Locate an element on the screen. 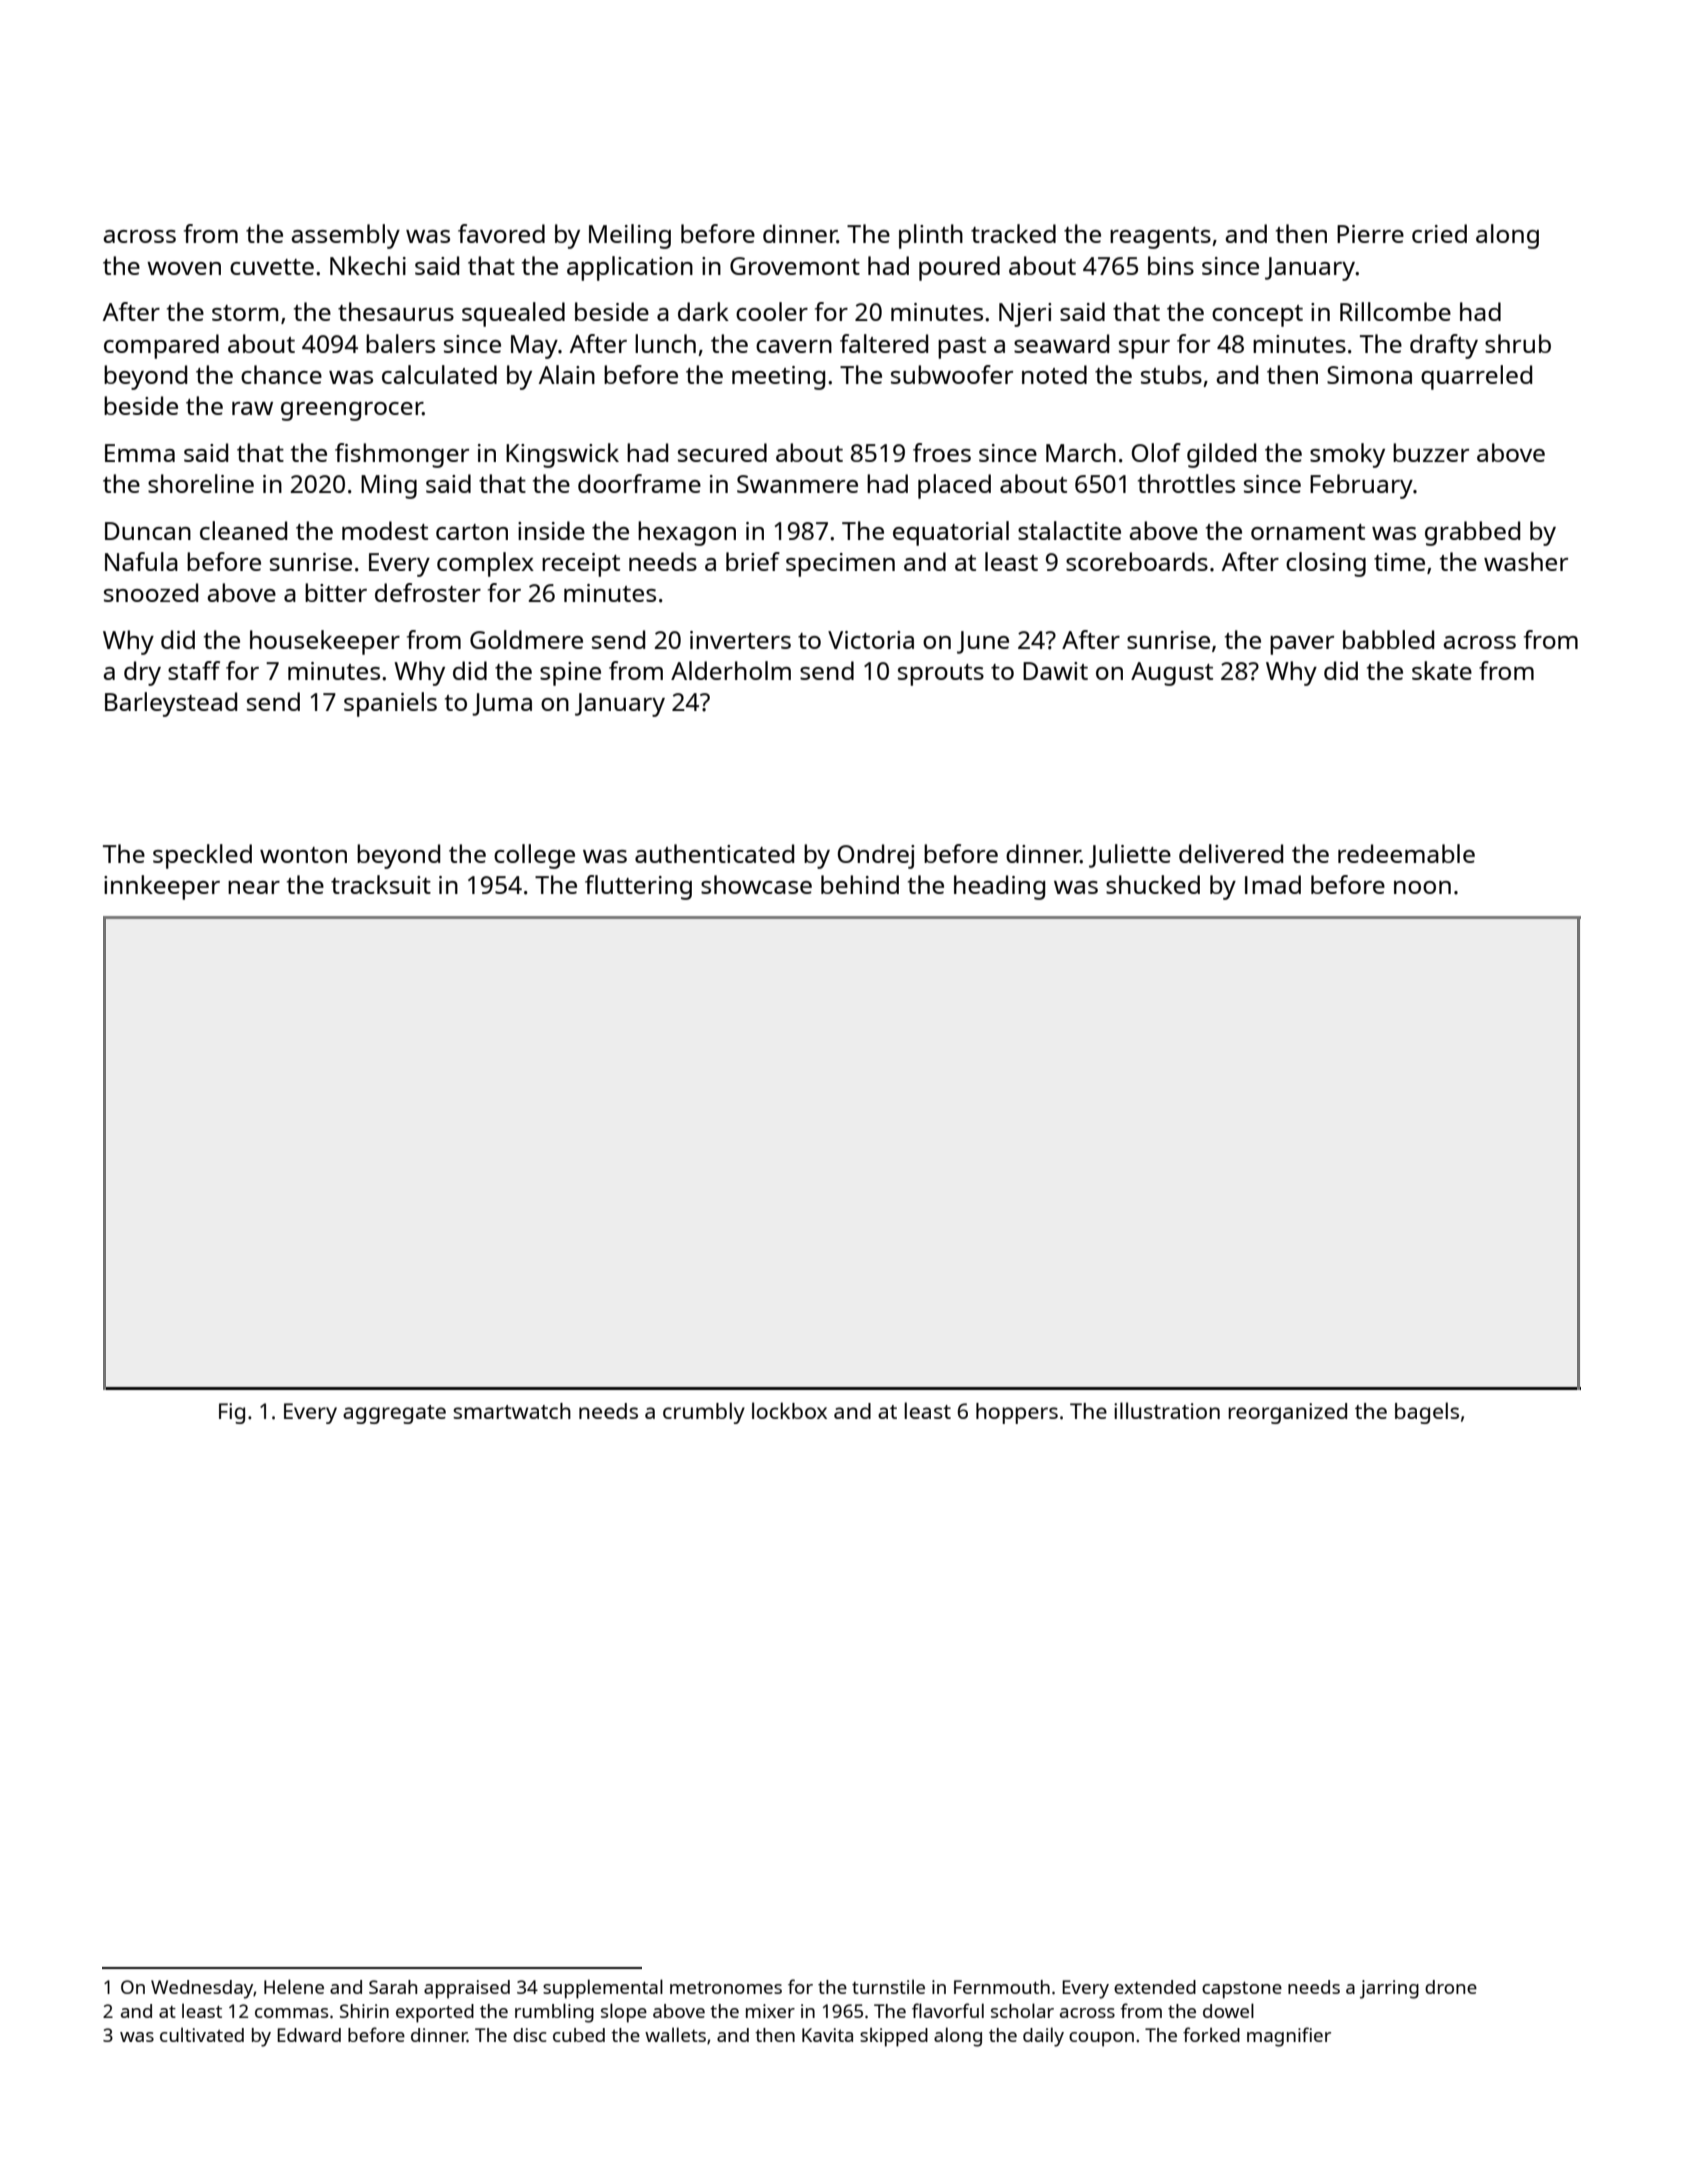 This screenshot has width=1683, height=2178. wonton is located at coordinates (303, 855).
